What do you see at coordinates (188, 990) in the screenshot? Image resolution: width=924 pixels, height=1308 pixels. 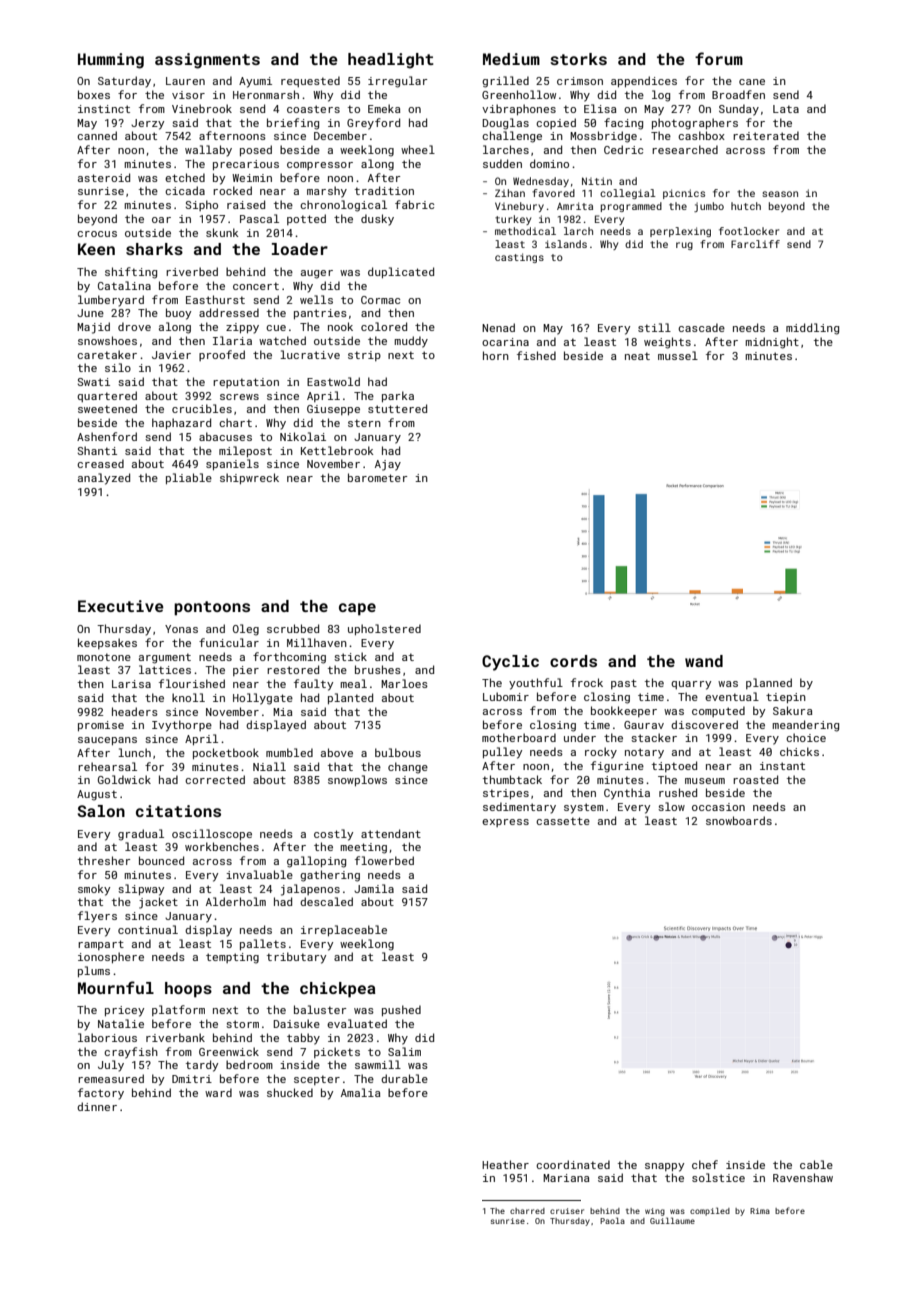 I see `hoops` at bounding box center [188, 990].
